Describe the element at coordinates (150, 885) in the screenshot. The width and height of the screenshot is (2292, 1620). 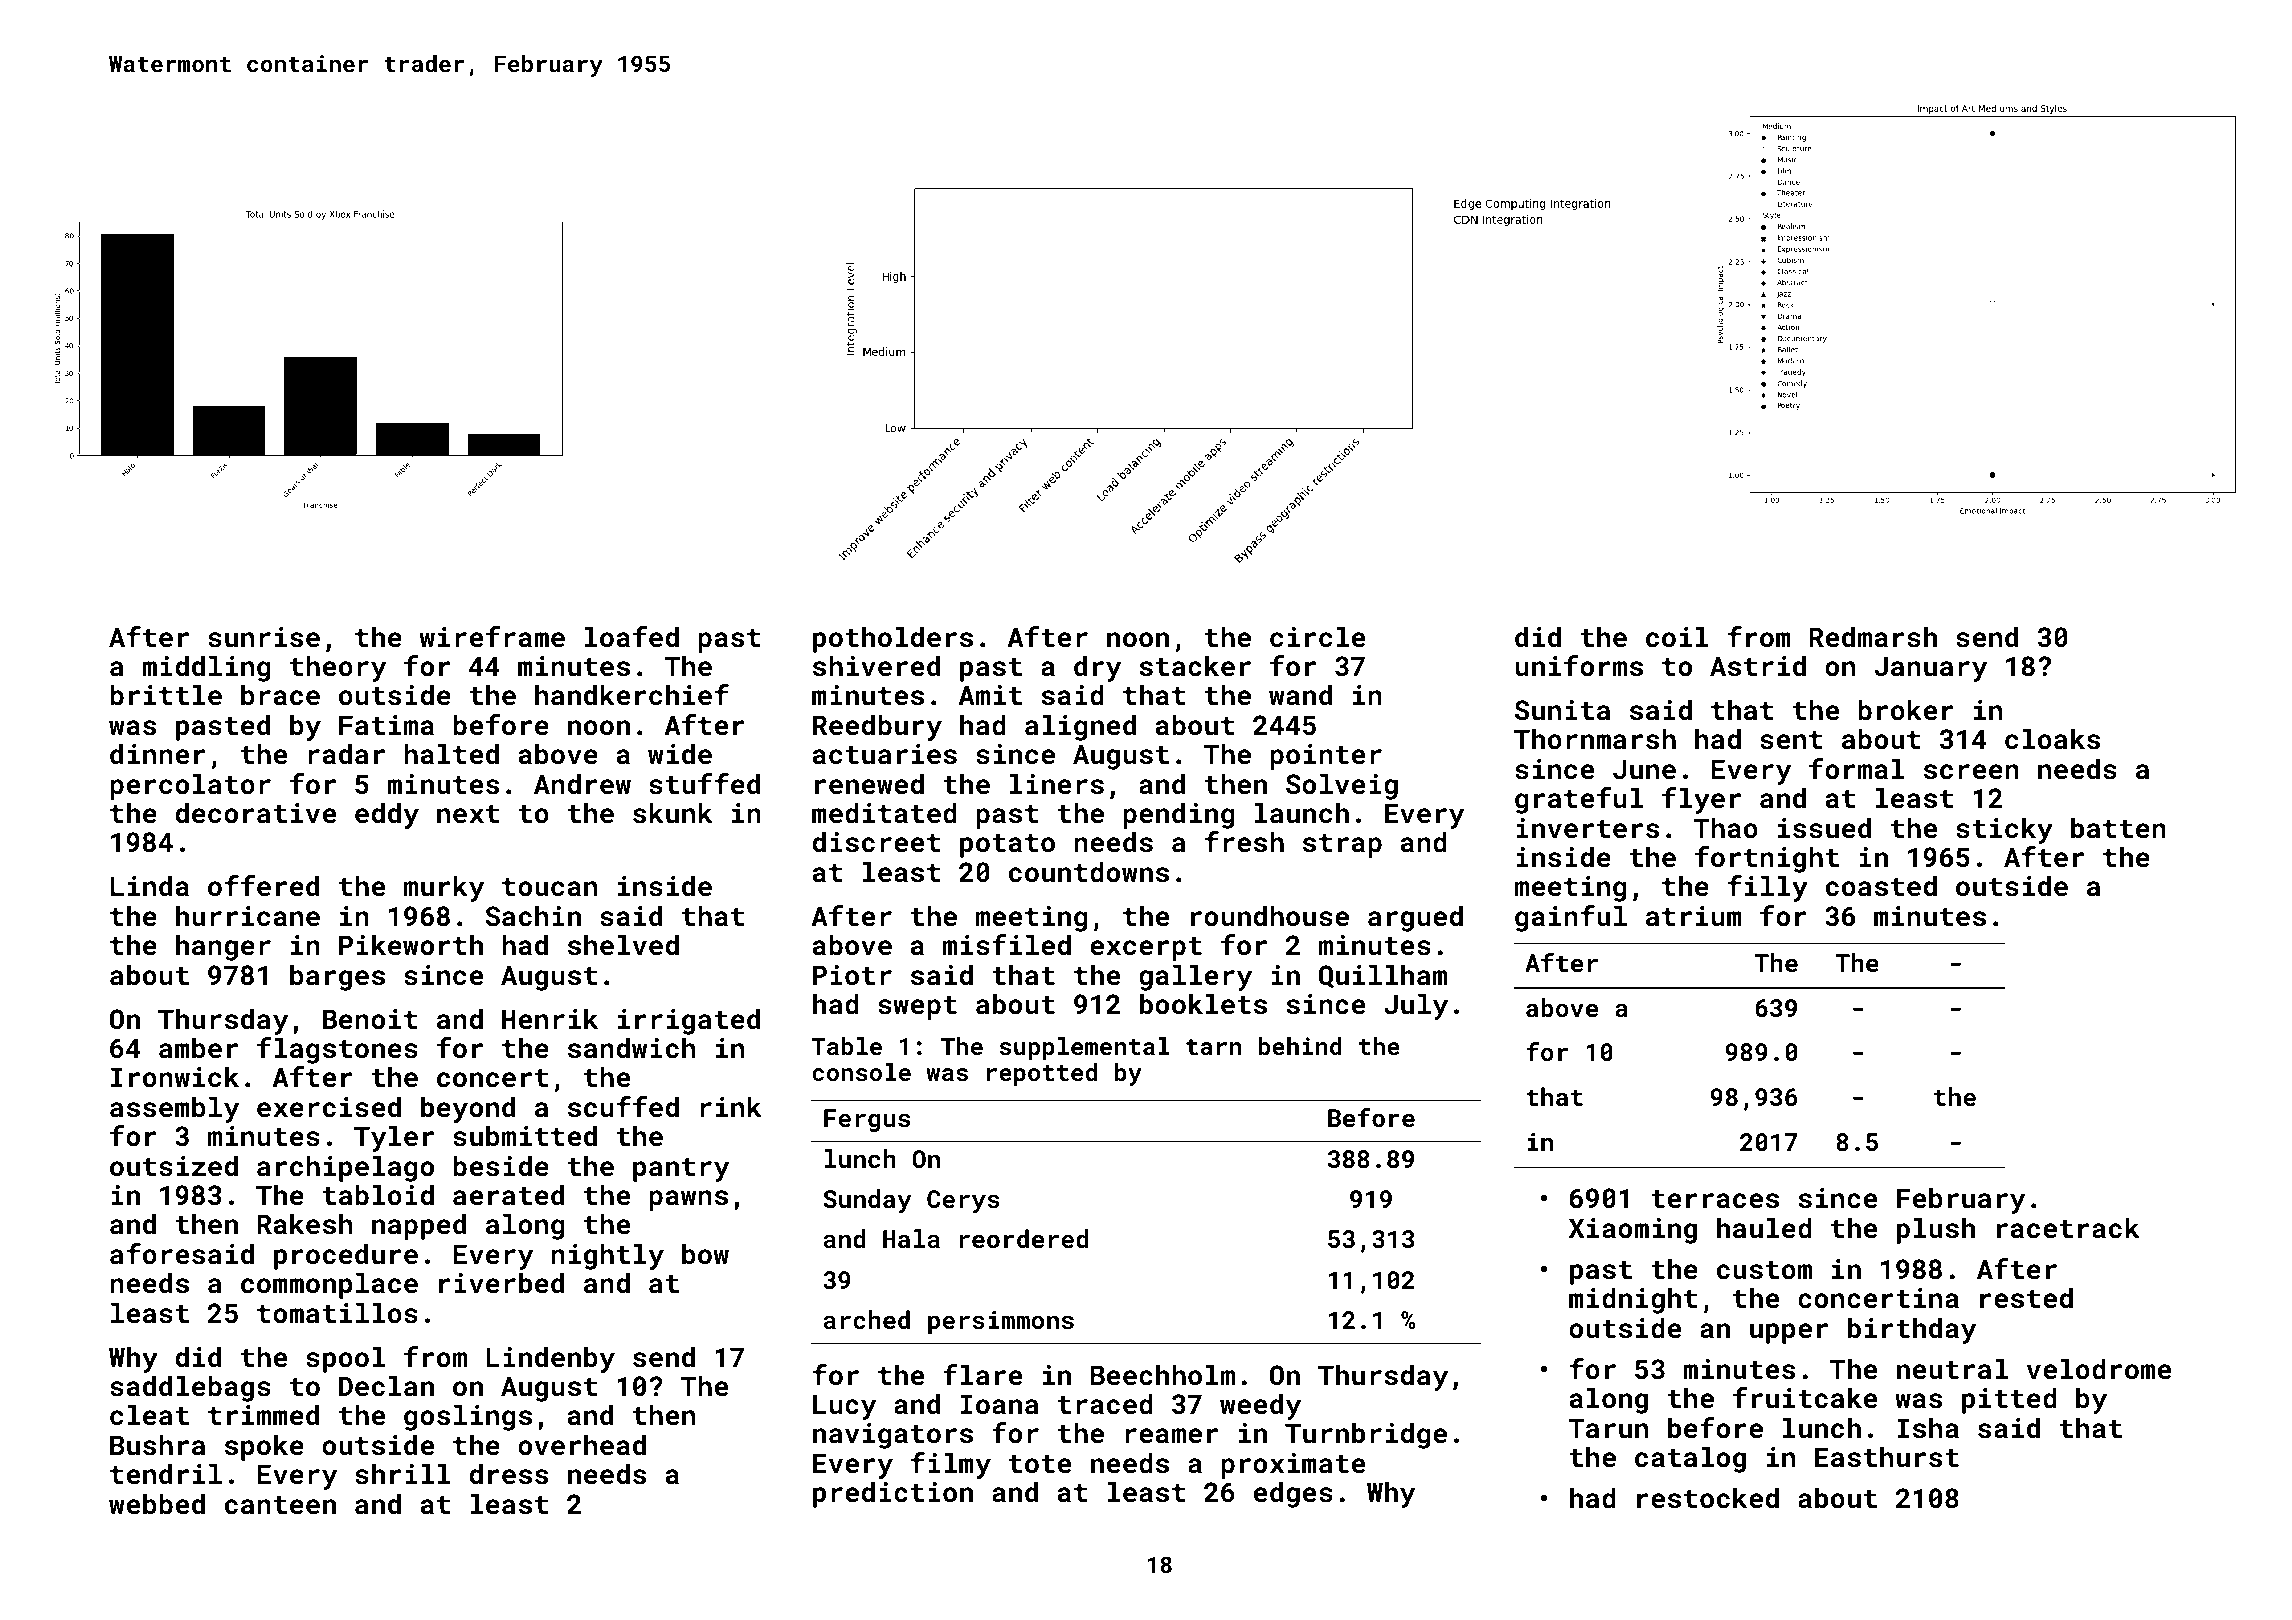
I see `Linda` at that location.
